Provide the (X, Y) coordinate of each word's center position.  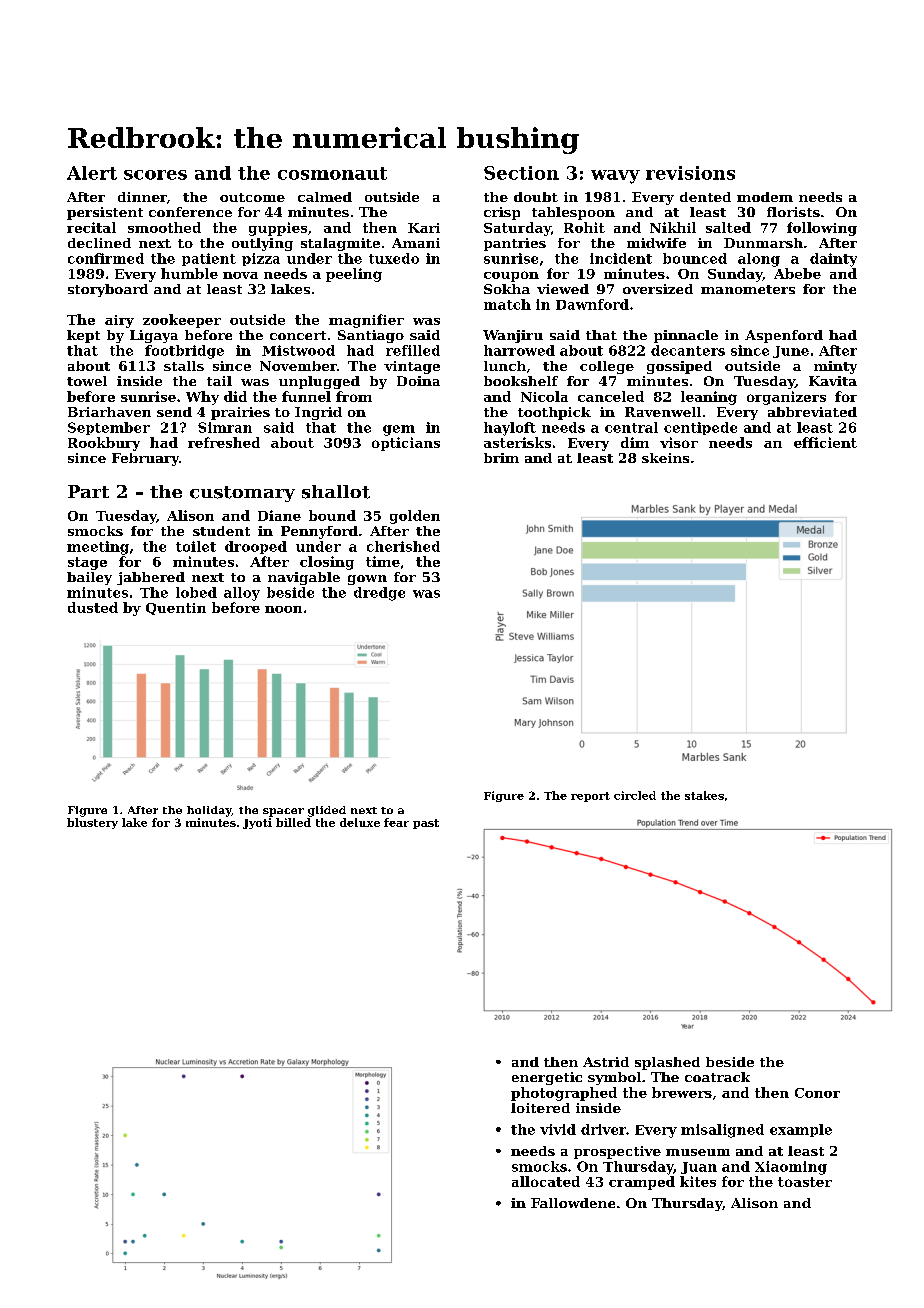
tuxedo (394, 258)
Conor (817, 1093)
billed (293, 822)
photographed (564, 1094)
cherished (403, 546)
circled (635, 795)
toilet (196, 546)
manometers (748, 289)
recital (91, 227)
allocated (546, 1181)
